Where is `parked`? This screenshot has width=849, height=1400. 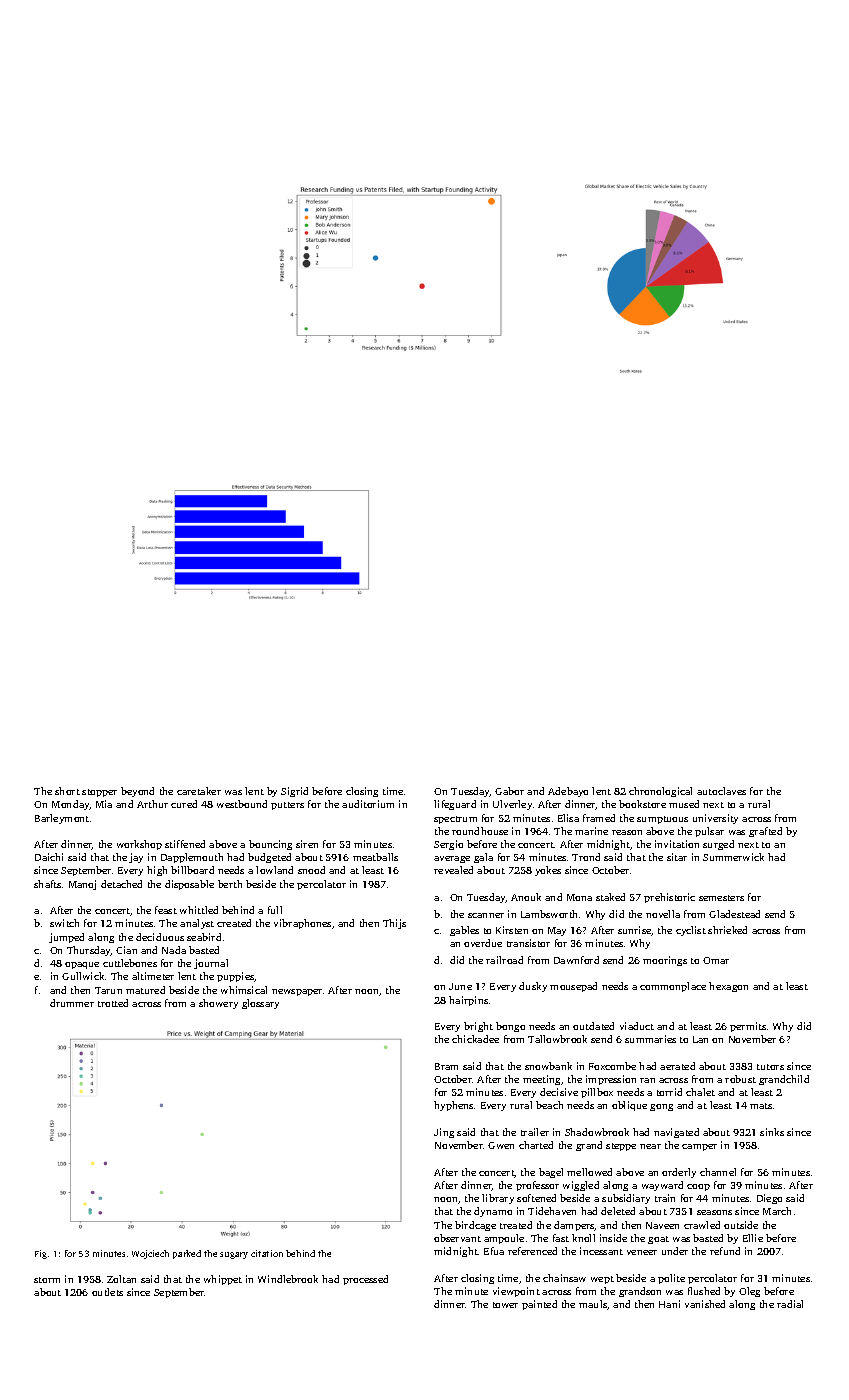 parked is located at coordinates (187, 1254).
